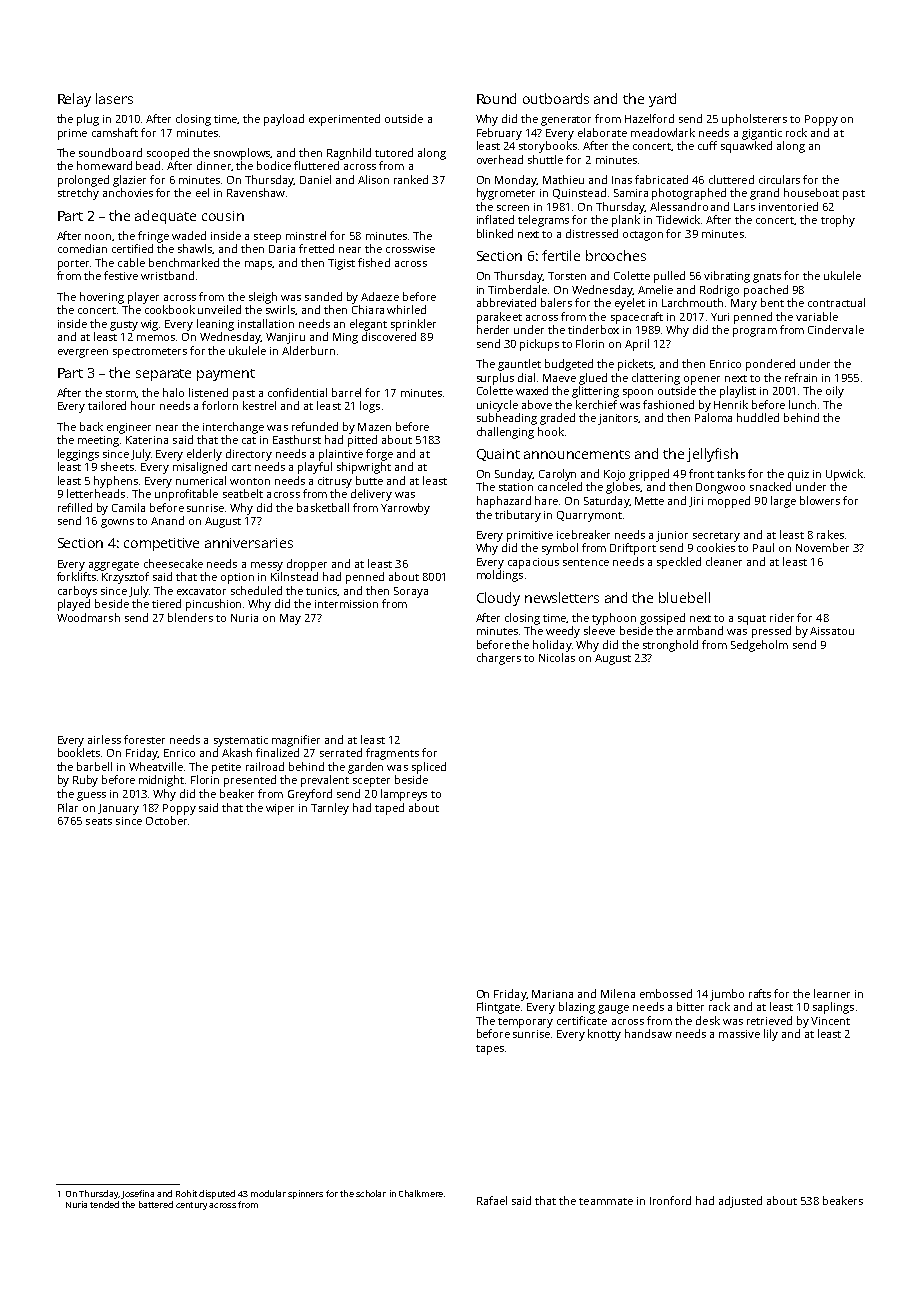 The height and width of the page is (1308, 924). What do you see at coordinates (421, 1193) in the page?
I see `Chalkmere` at bounding box center [421, 1193].
